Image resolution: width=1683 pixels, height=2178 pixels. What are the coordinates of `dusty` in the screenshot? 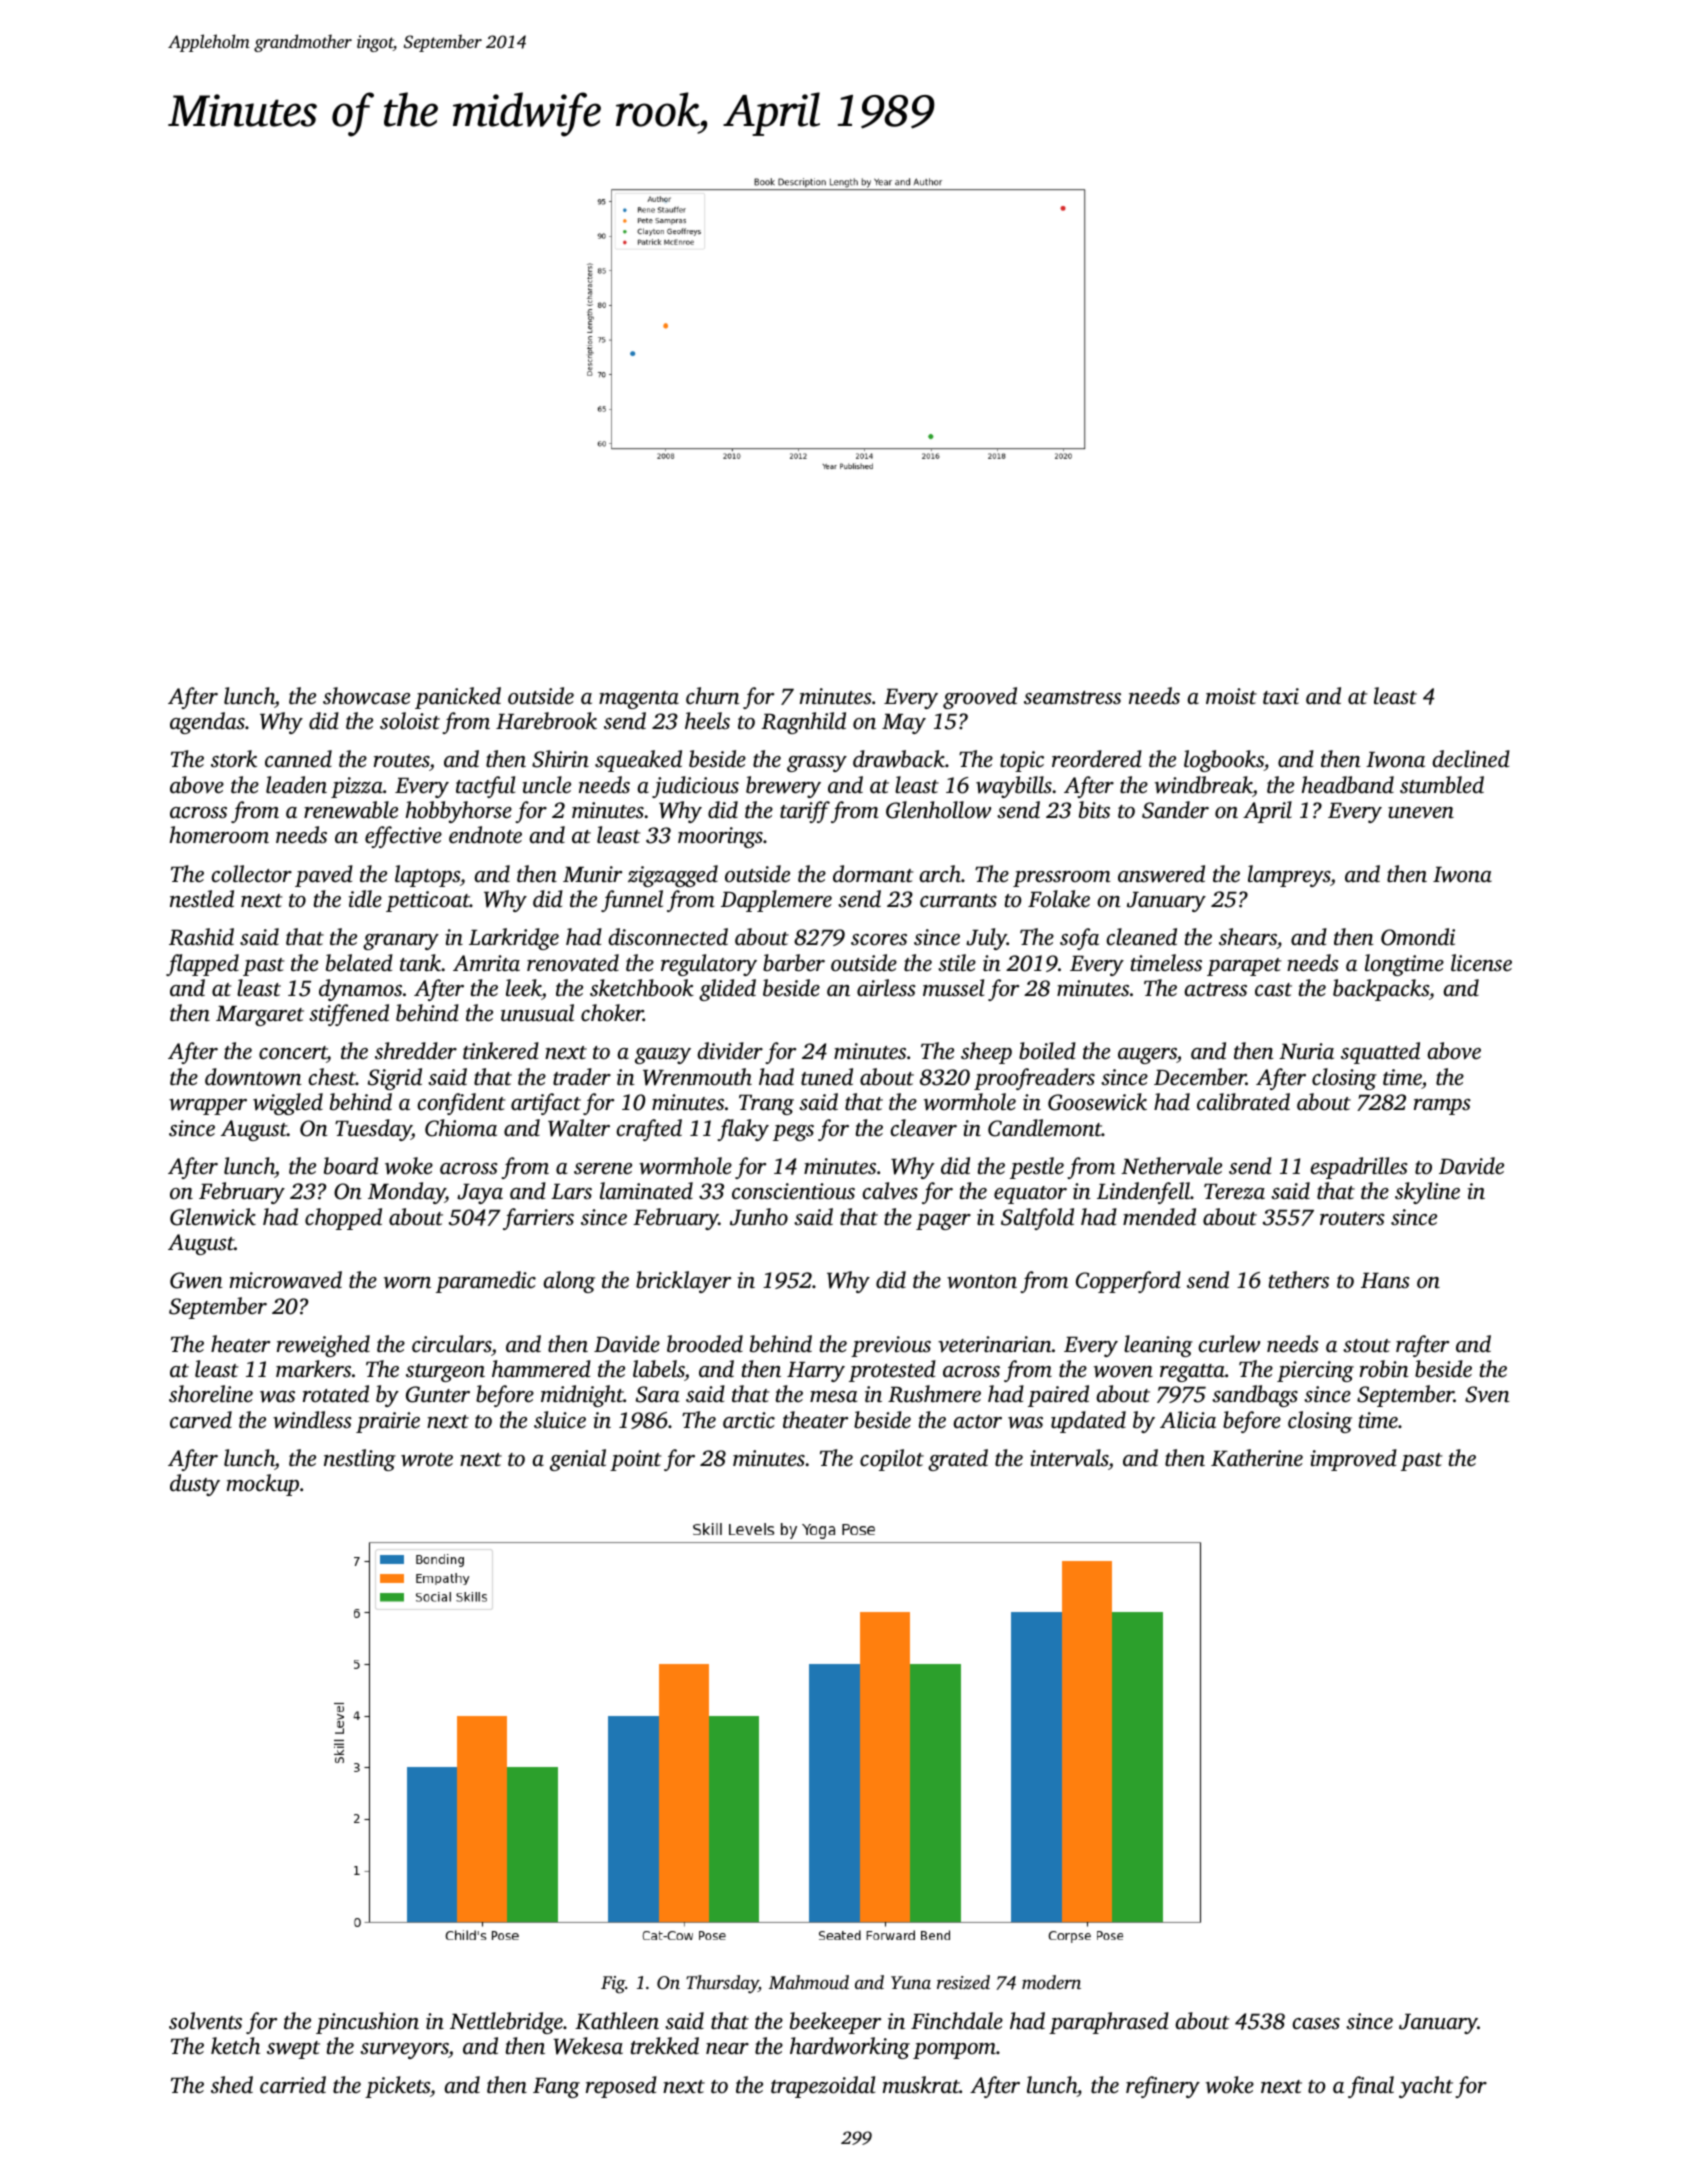 It's located at (195, 1485).
